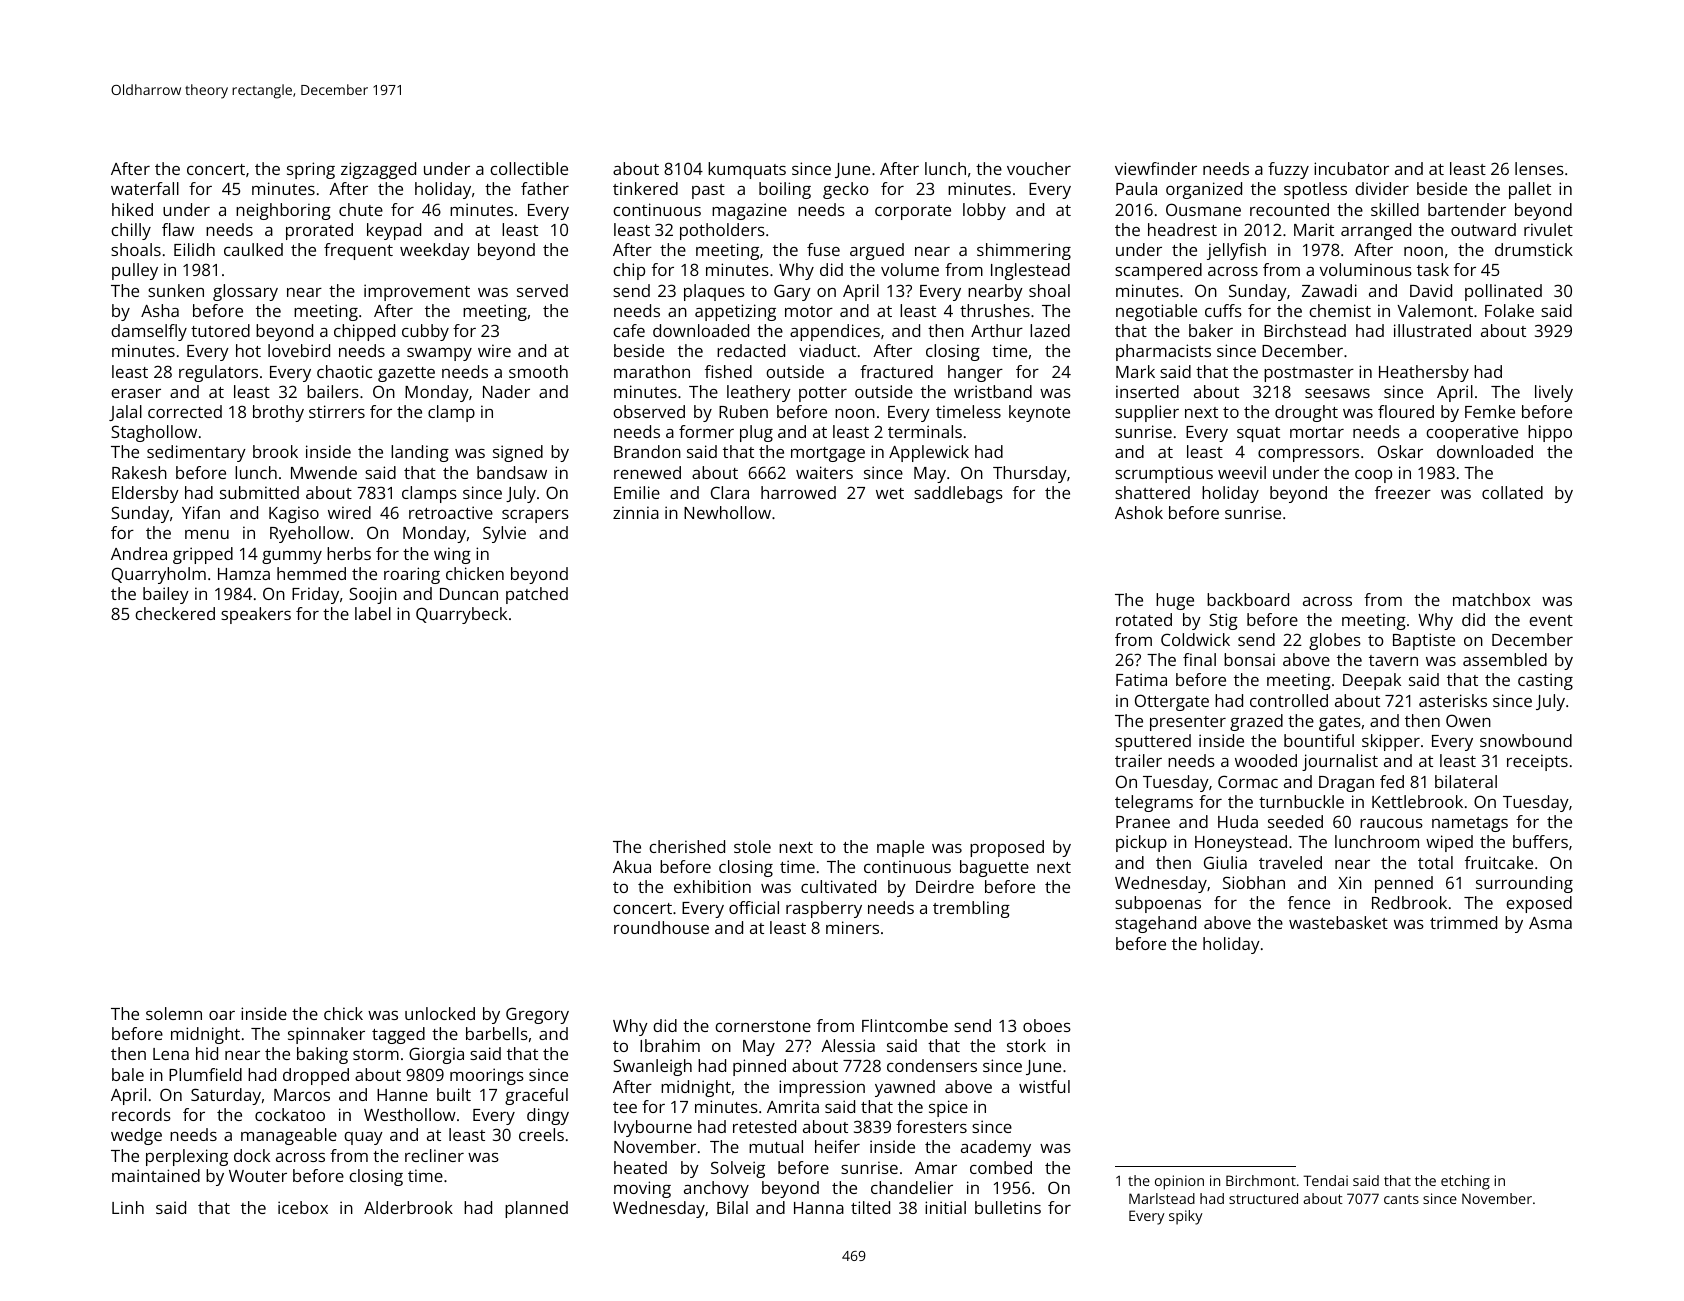  Describe the element at coordinates (311, 170) in the document. I see `spring` at that location.
